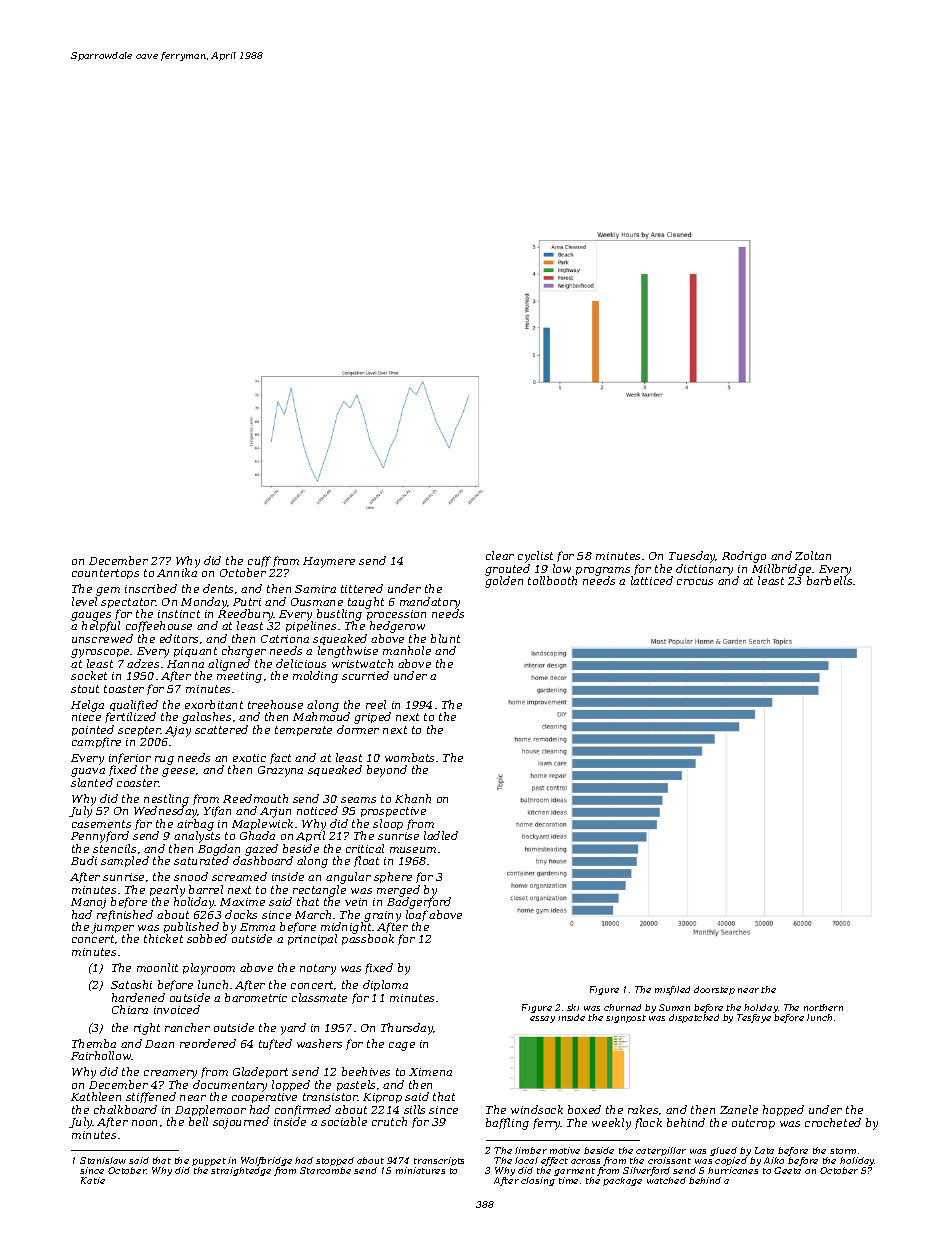 This screenshot has width=952, height=1233. I want to click on molding, so click(315, 677).
